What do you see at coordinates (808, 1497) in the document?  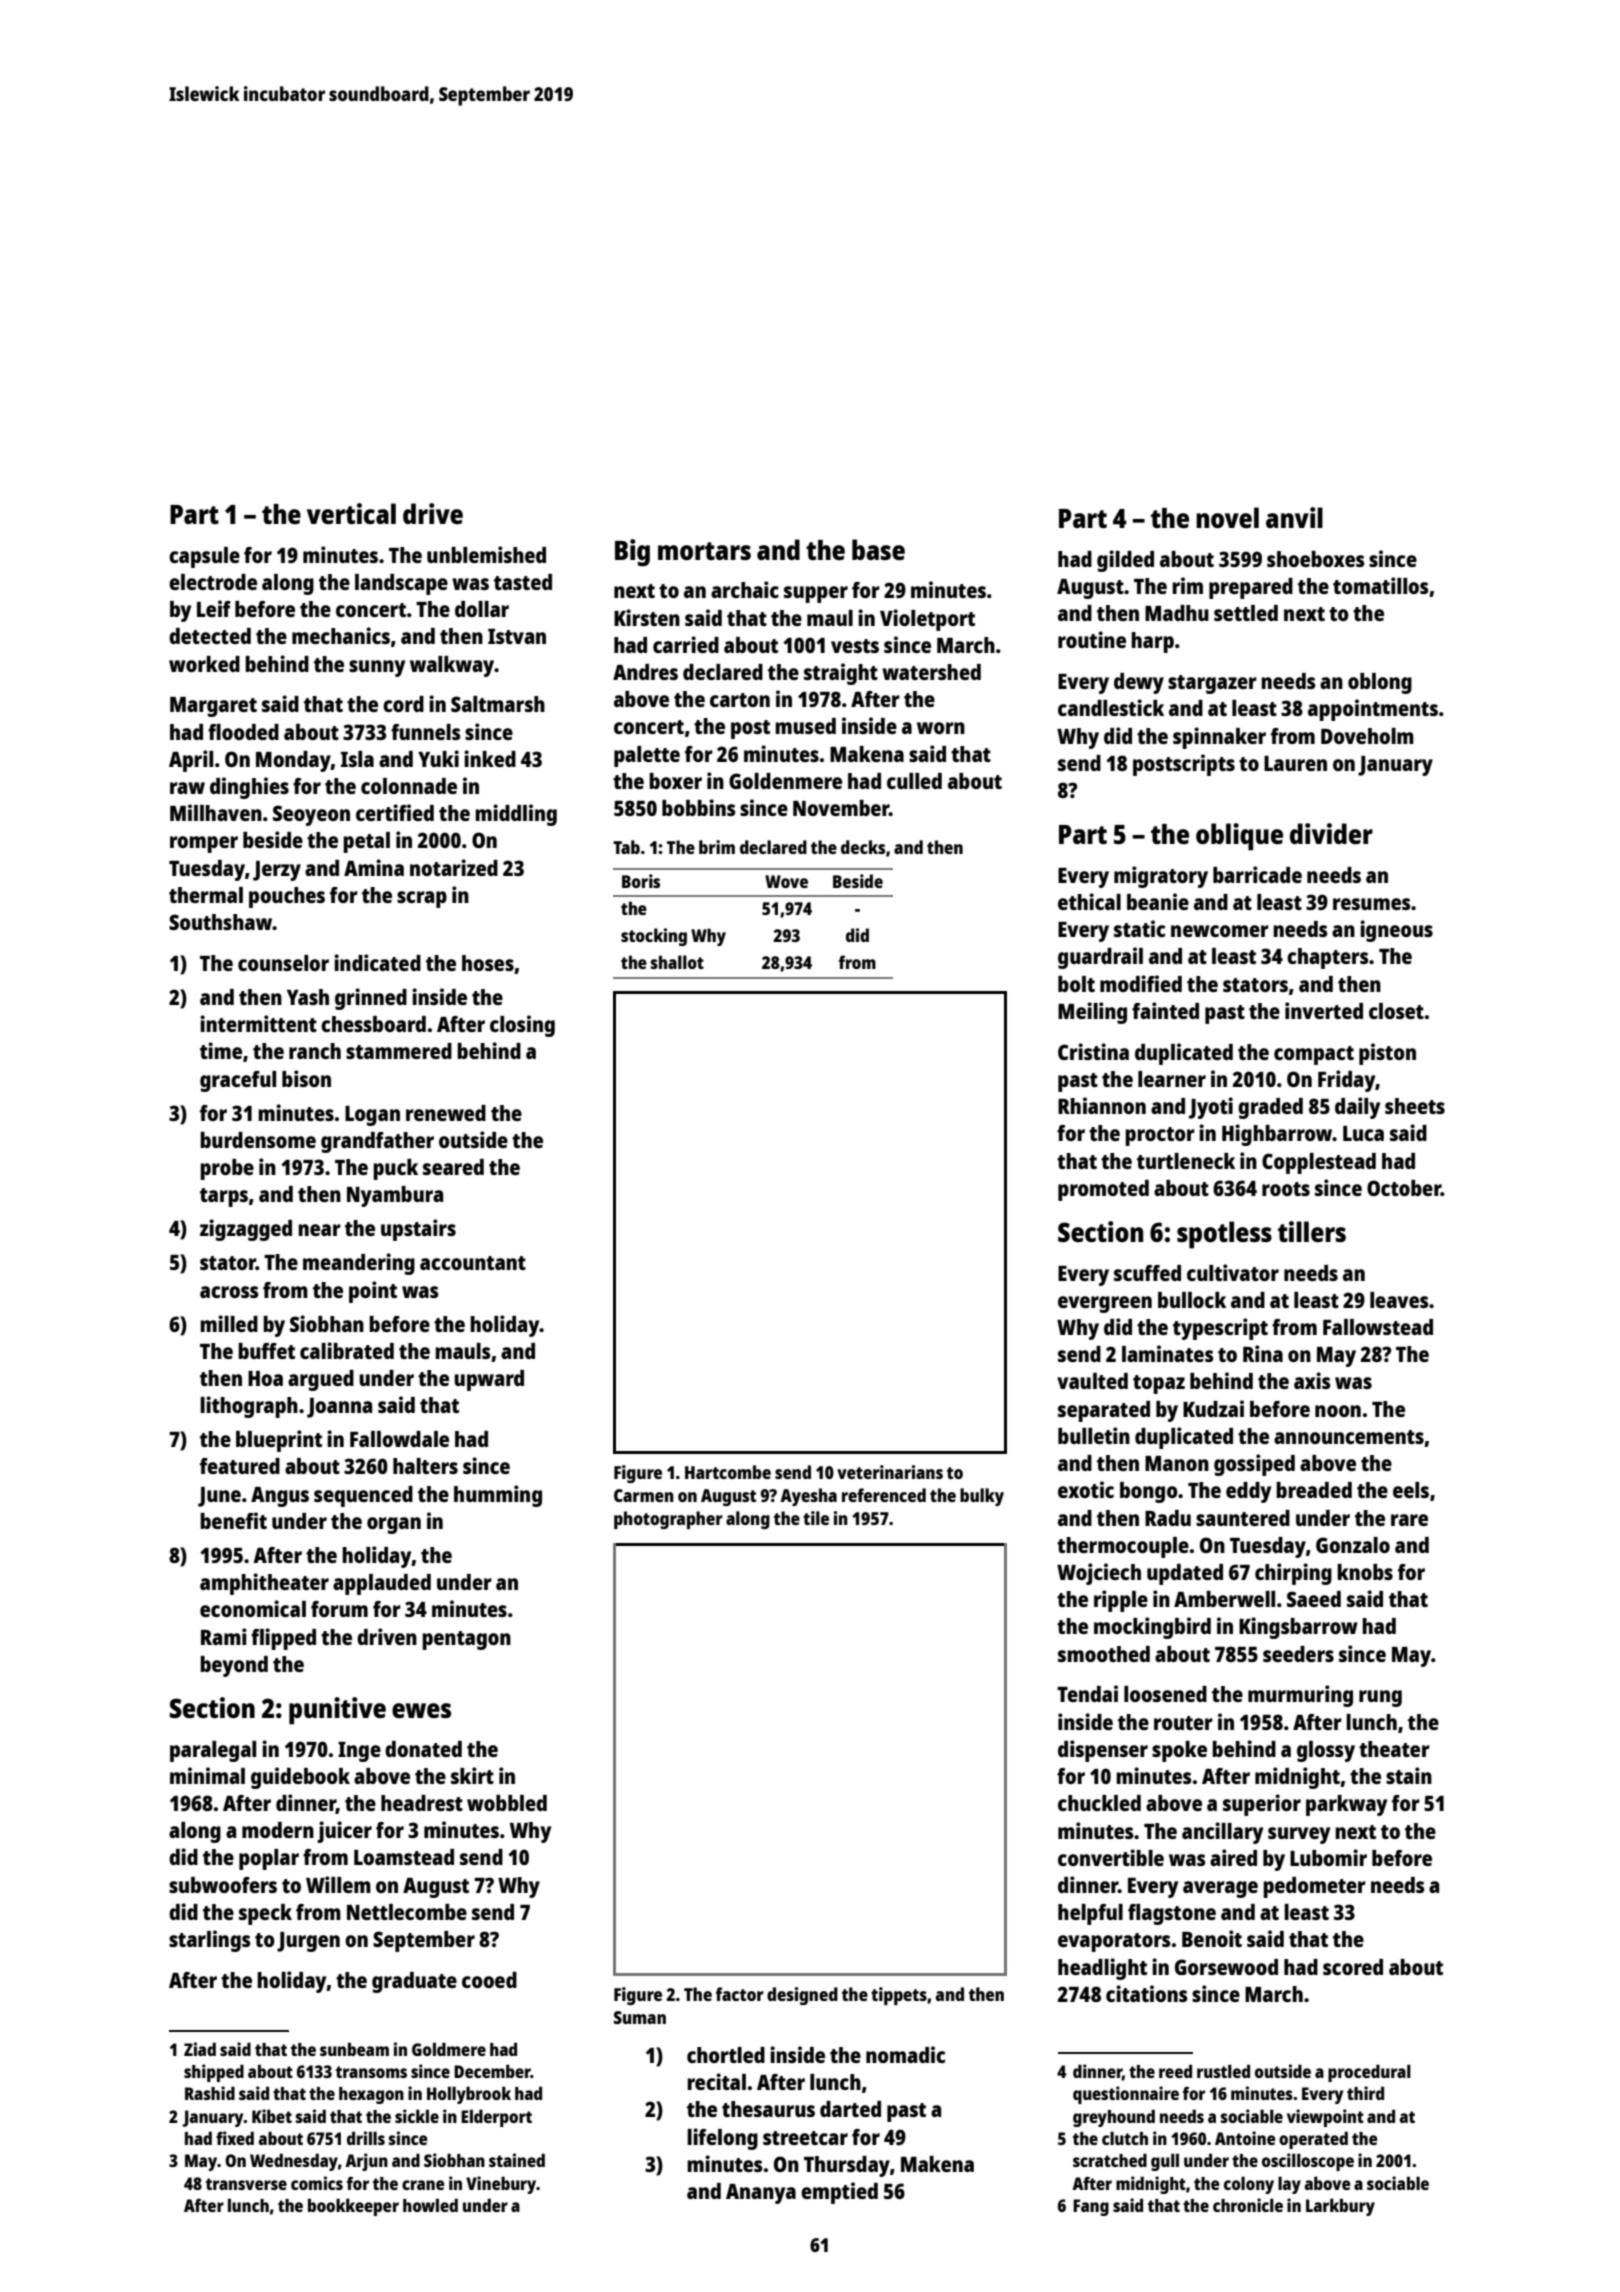 I see `Ayesha` at bounding box center [808, 1497].
